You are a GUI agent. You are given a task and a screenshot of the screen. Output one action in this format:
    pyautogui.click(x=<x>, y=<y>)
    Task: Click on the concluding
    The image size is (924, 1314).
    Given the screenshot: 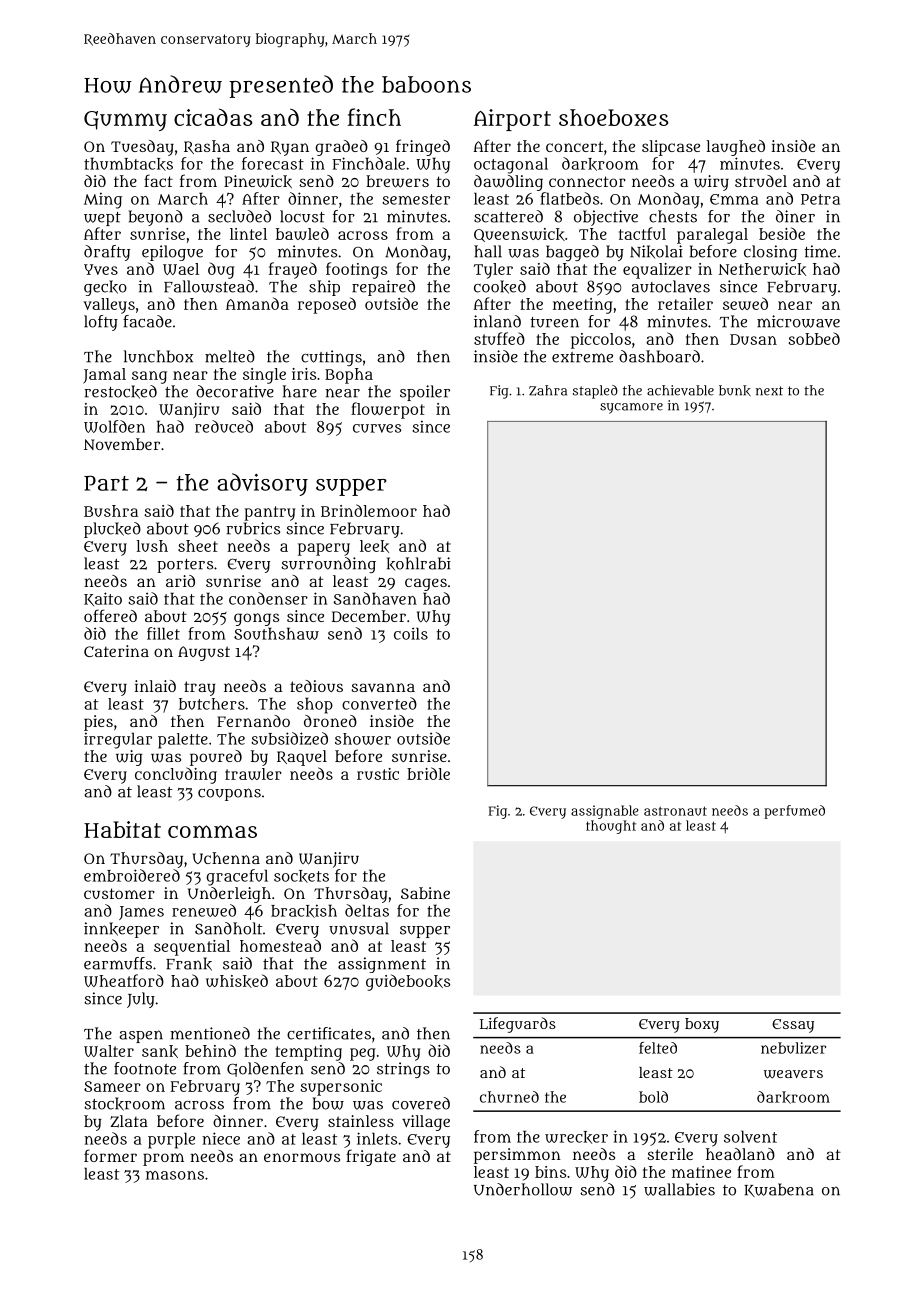 What is the action you would take?
    pyautogui.click(x=176, y=775)
